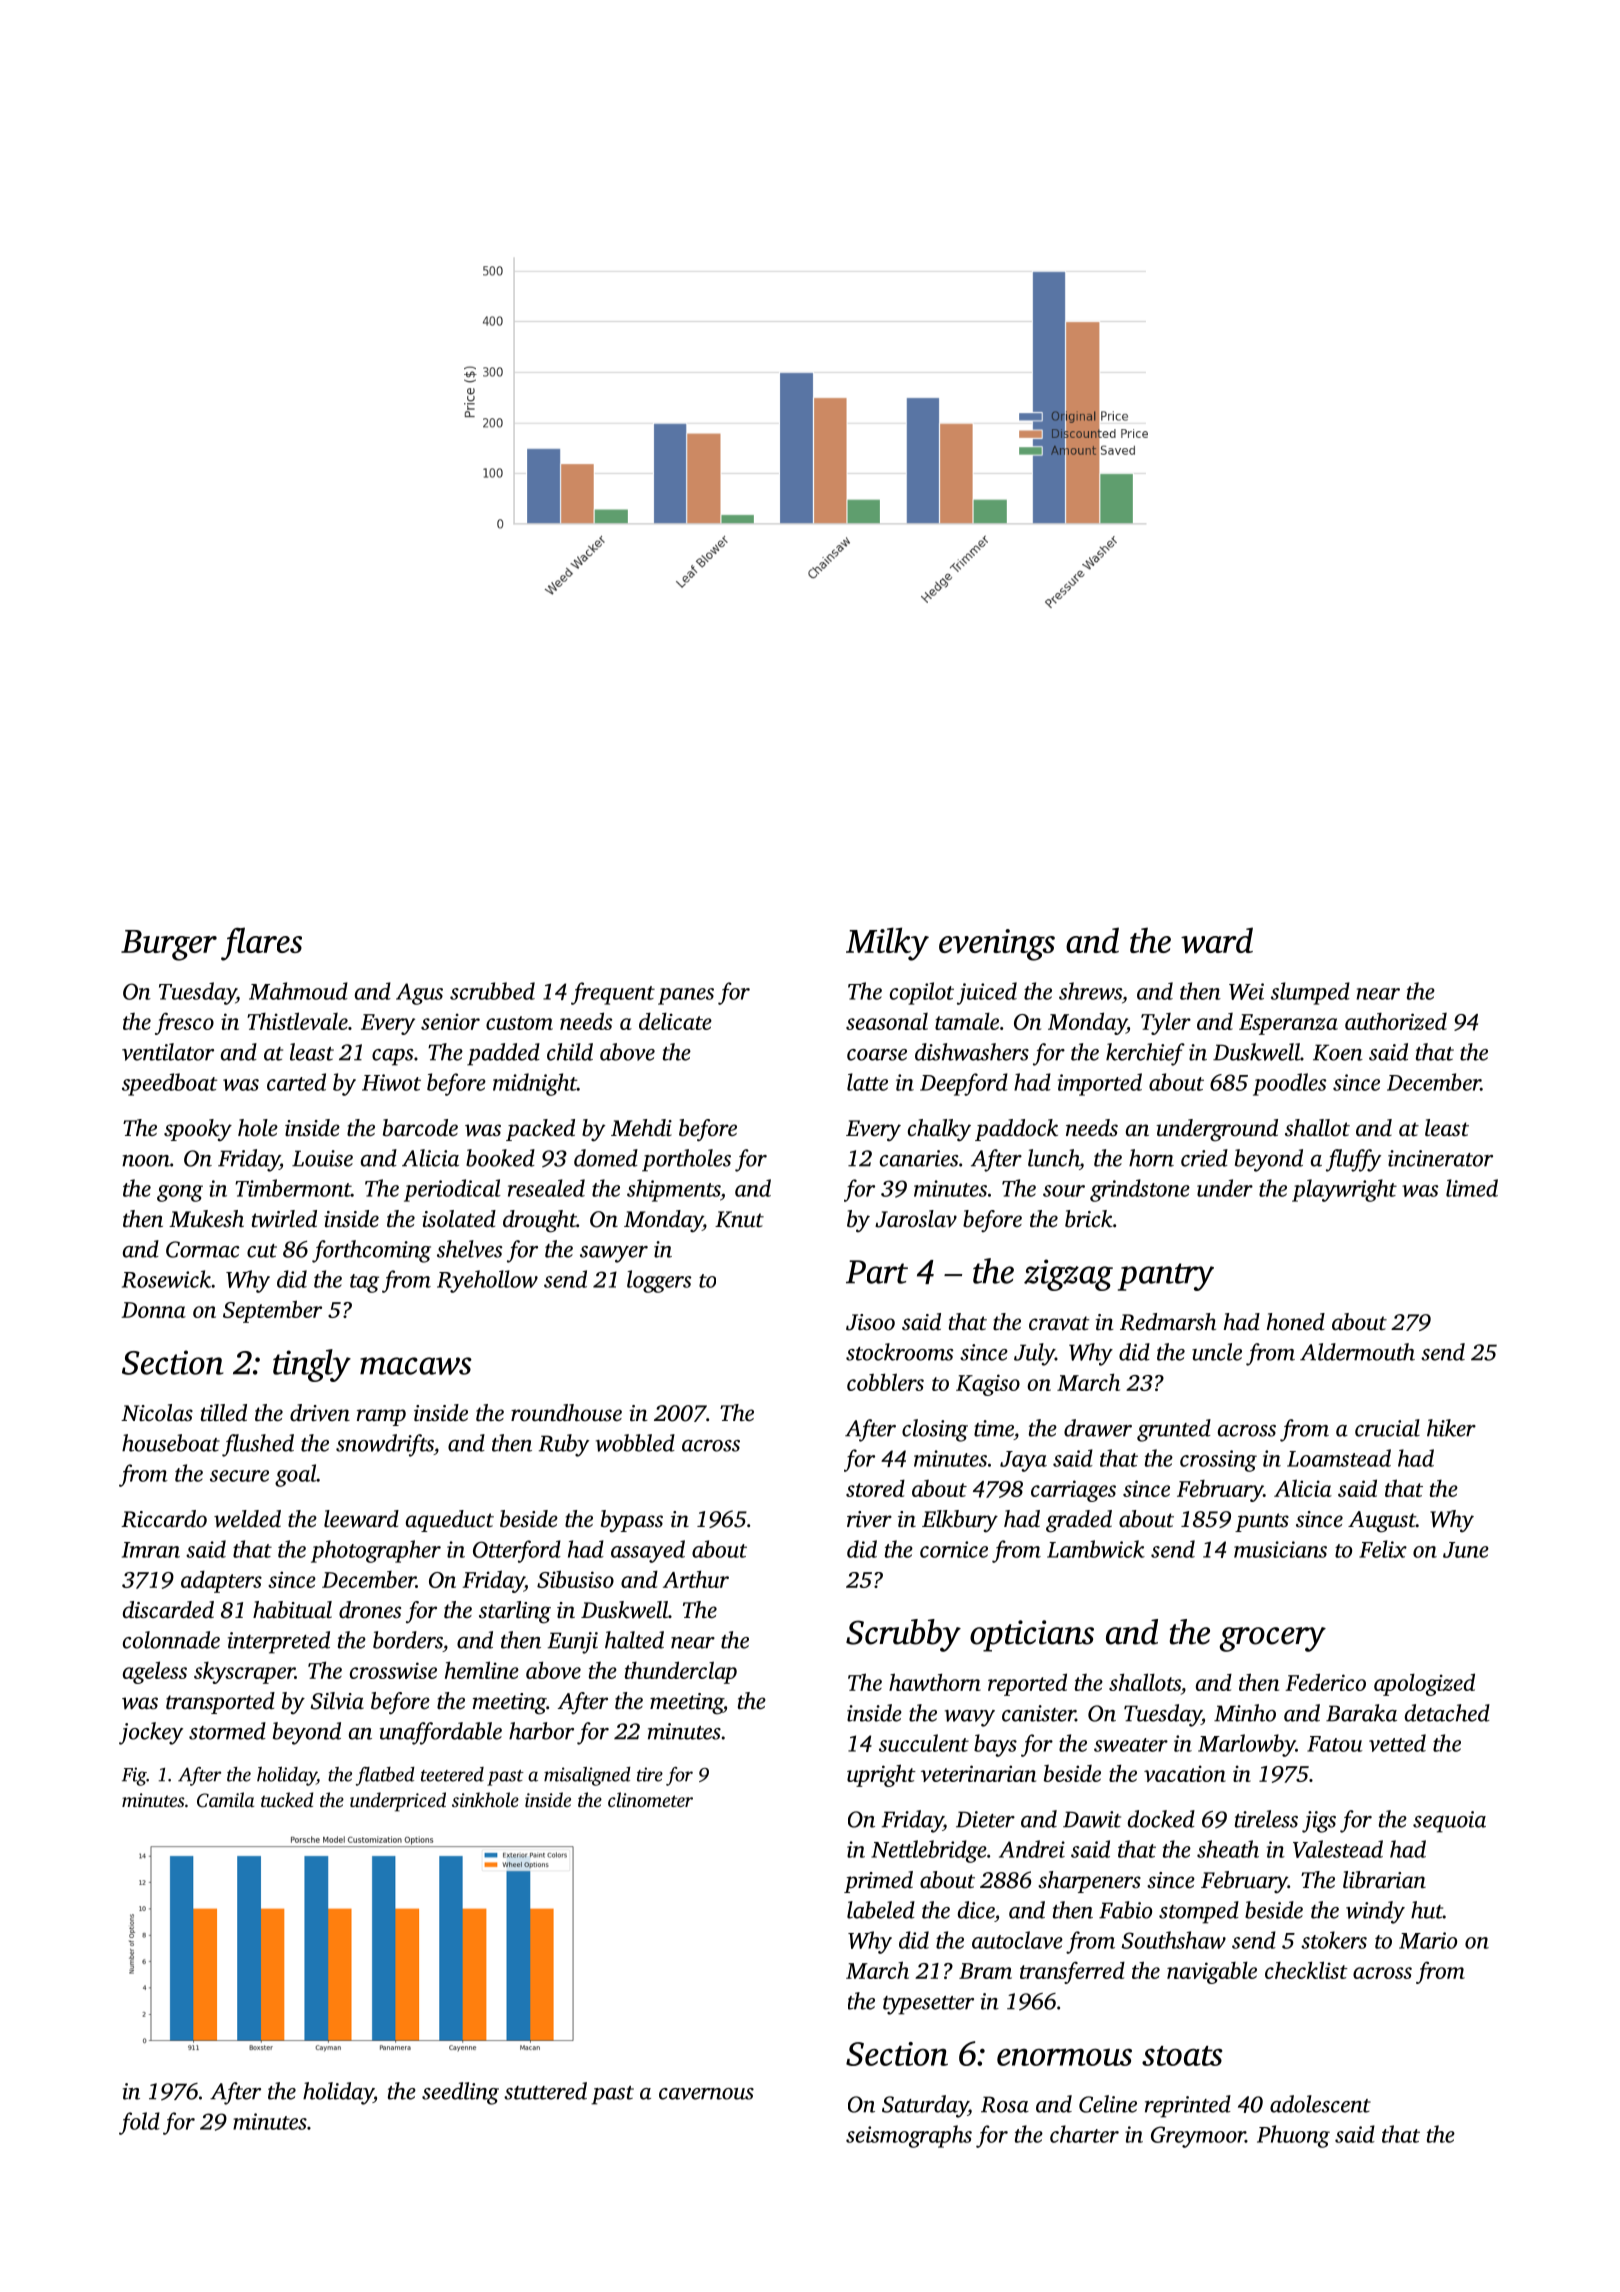  What do you see at coordinates (1310, 993) in the image?
I see `slumped` at bounding box center [1310, 993].
